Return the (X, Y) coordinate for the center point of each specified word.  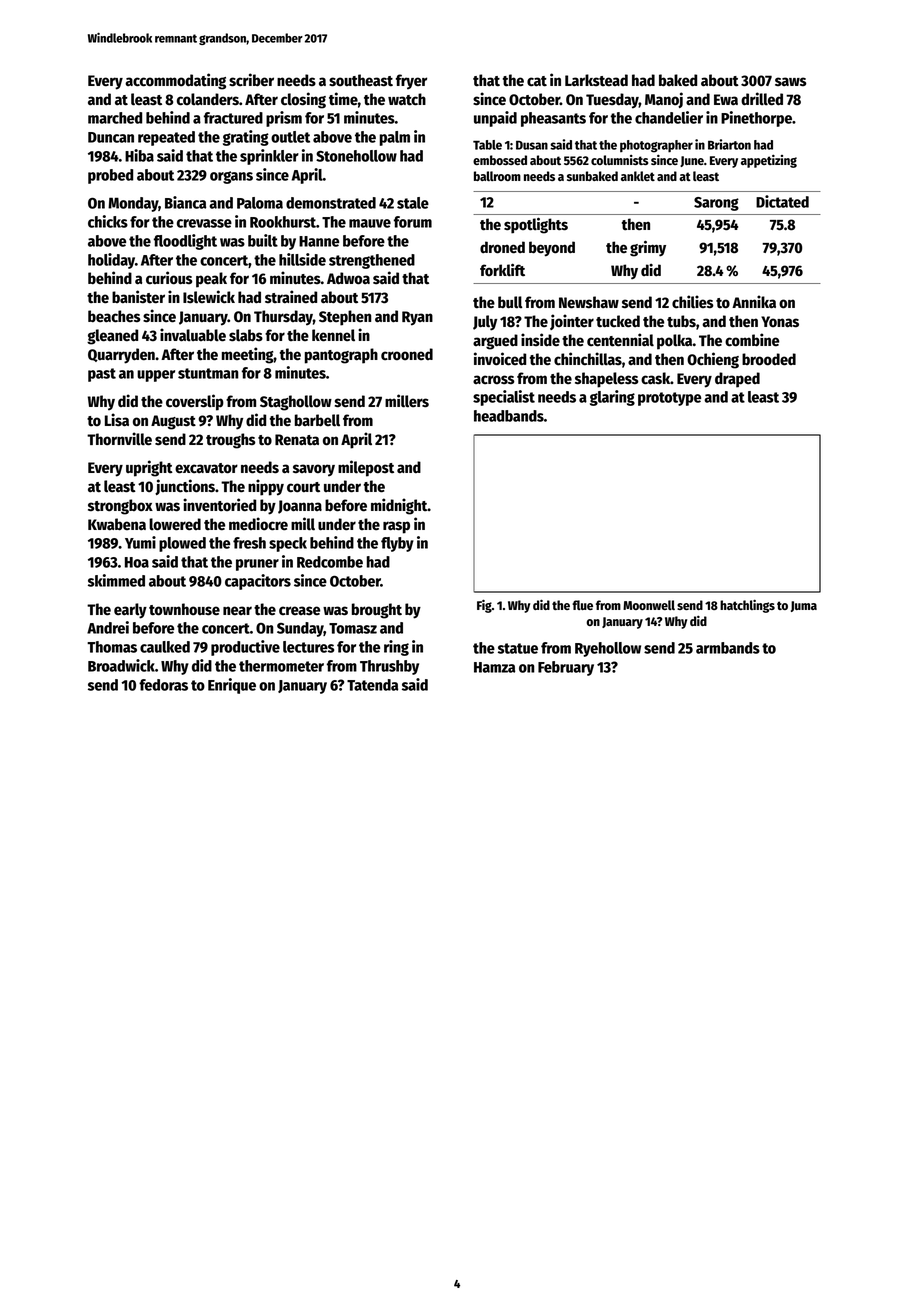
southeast (361, 80)
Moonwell (649, 605)
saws (791, 81)
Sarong (716, 204)
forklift (502, 270)
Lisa (117, 420)
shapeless (607, 380)
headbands (509, 416)
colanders (208, 99)
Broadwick (121, 665)
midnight (399, 506)
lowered (175, 524)
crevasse (204, 223)
